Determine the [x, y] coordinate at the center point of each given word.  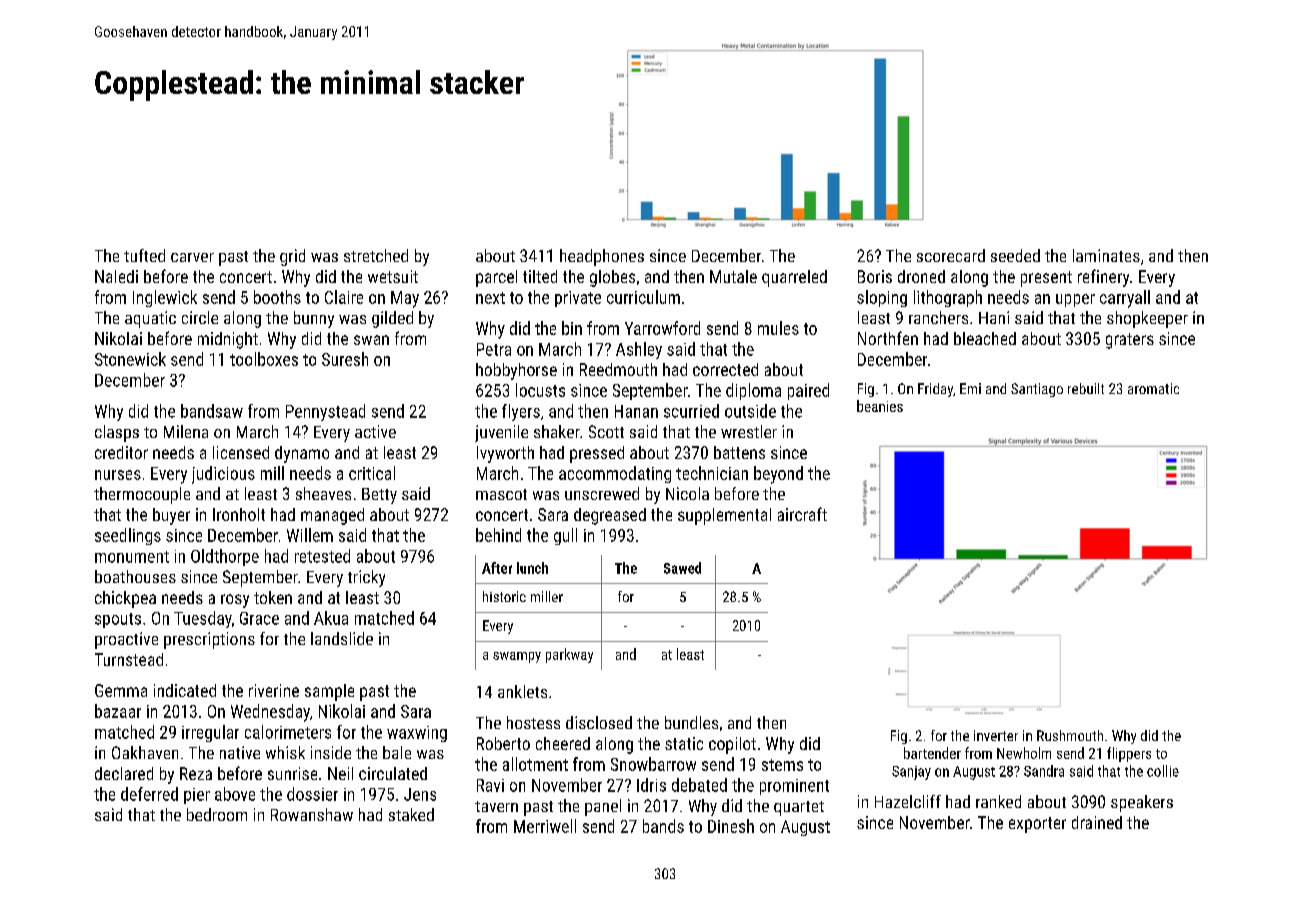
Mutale [733, 276]
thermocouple [142, 495]
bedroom [217, 814]
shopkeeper [1147, 319]
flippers [1129, 754]
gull [565, 536]
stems [782, 765]
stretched [376, 255]
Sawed [682, 568]
